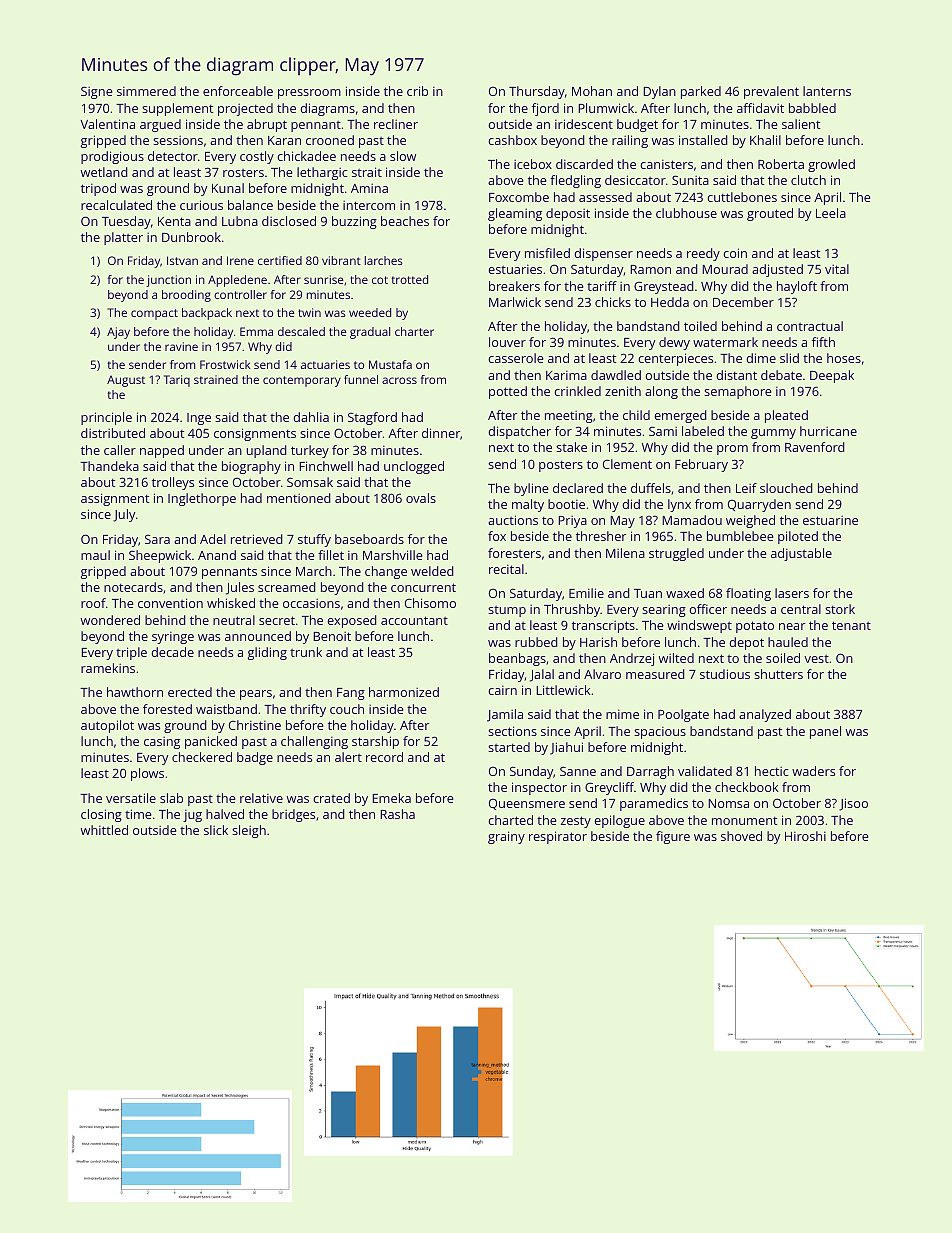 This document has height=1233, width=952. What do you see at coordinates (801, 609) in the document?
I see `central` at bounding box center [801, 609].
